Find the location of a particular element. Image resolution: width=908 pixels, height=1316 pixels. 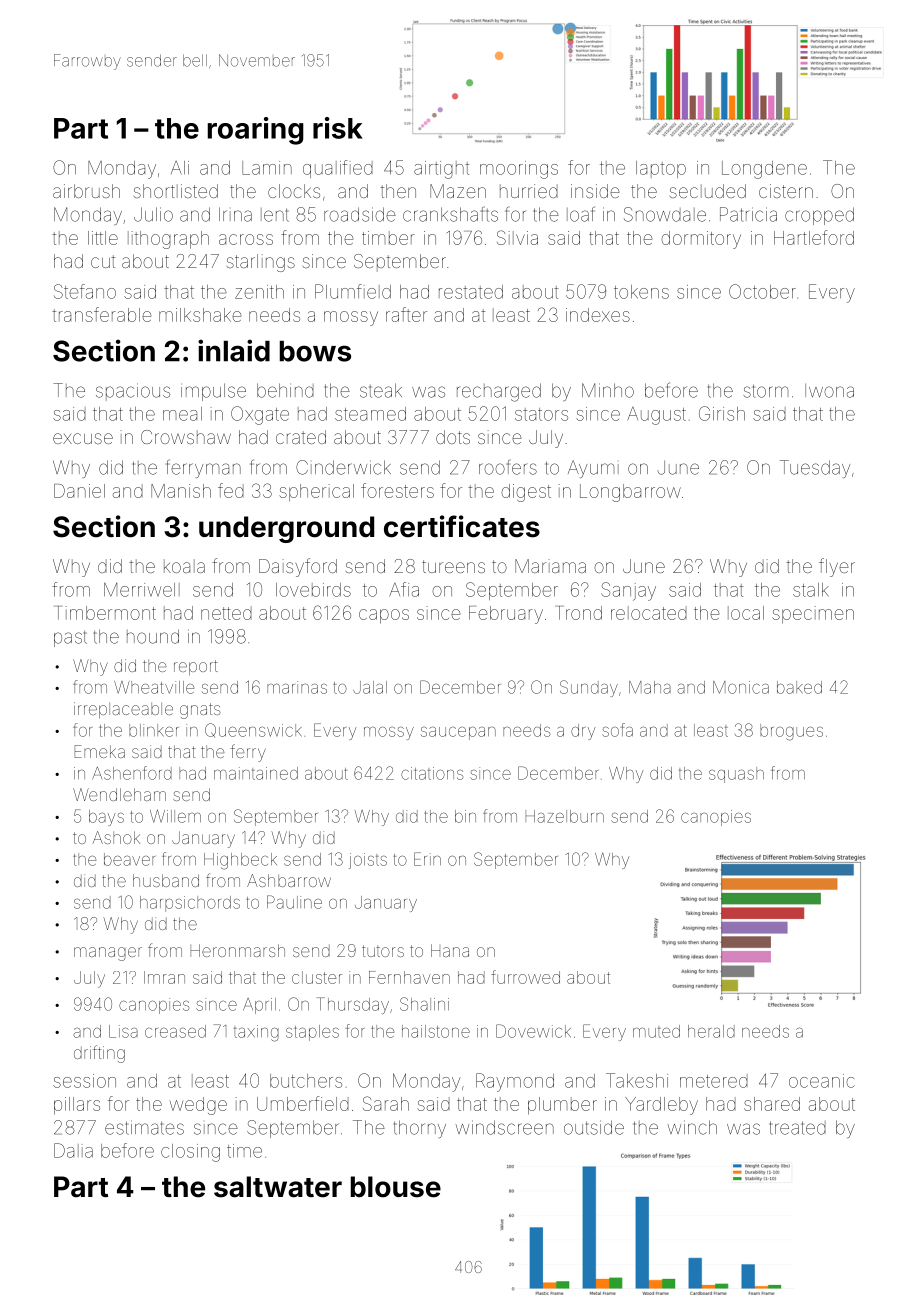

moorings is located at coordinates (519, 170).
